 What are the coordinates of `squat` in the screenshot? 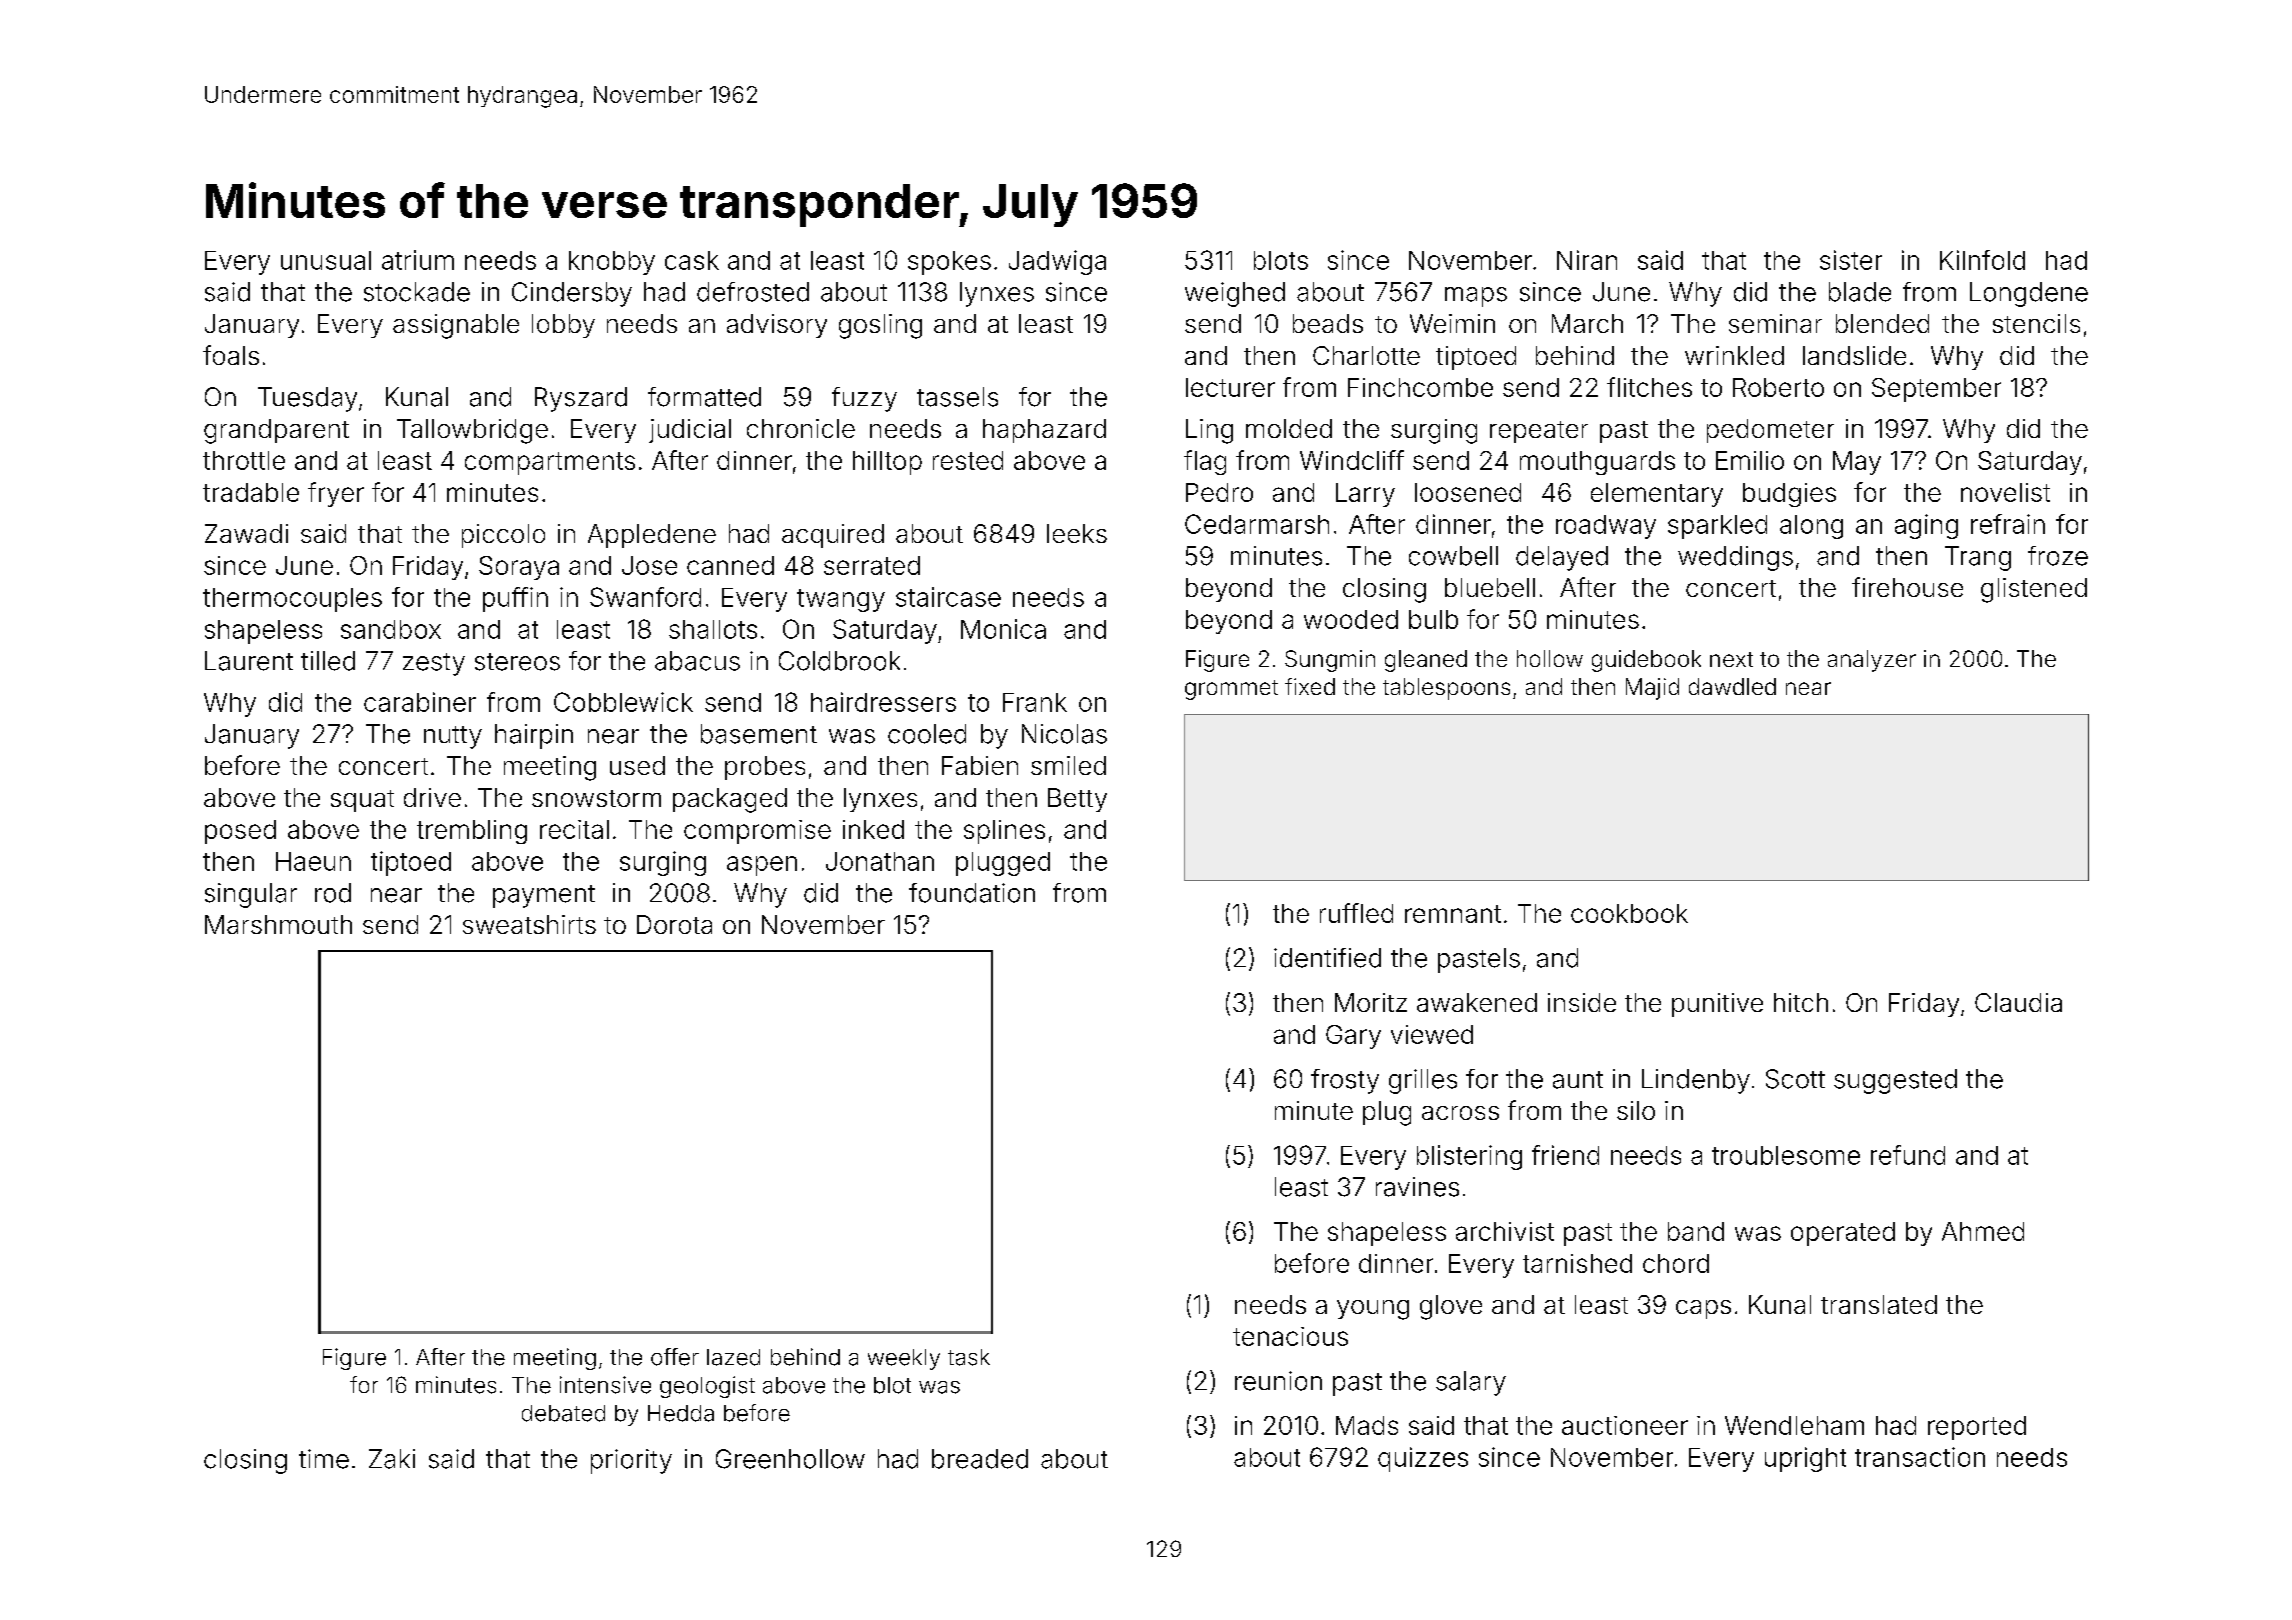 It's located at (362, 801).
